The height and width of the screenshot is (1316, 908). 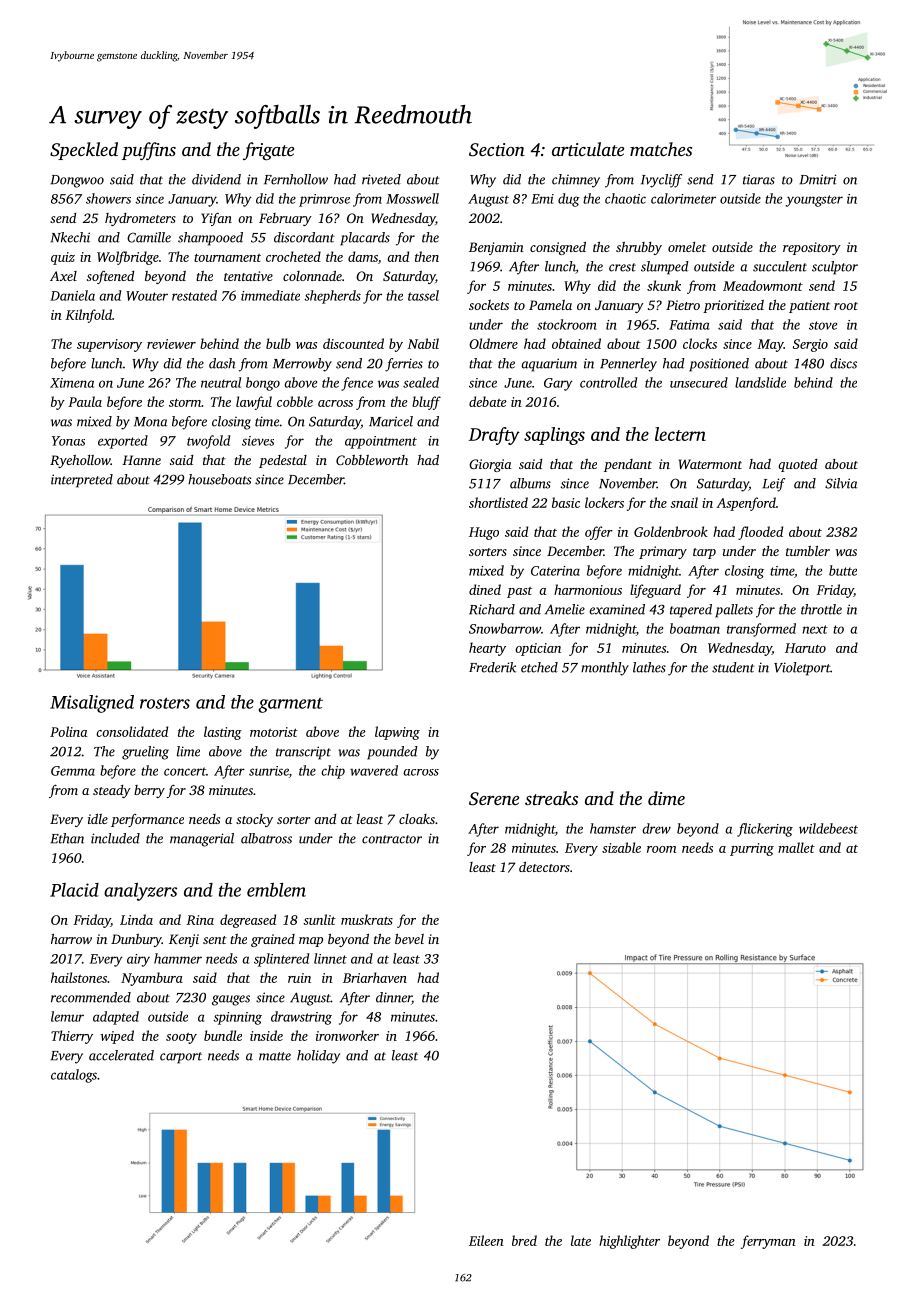 I want to click on purring, so click(x=752, y=849).
